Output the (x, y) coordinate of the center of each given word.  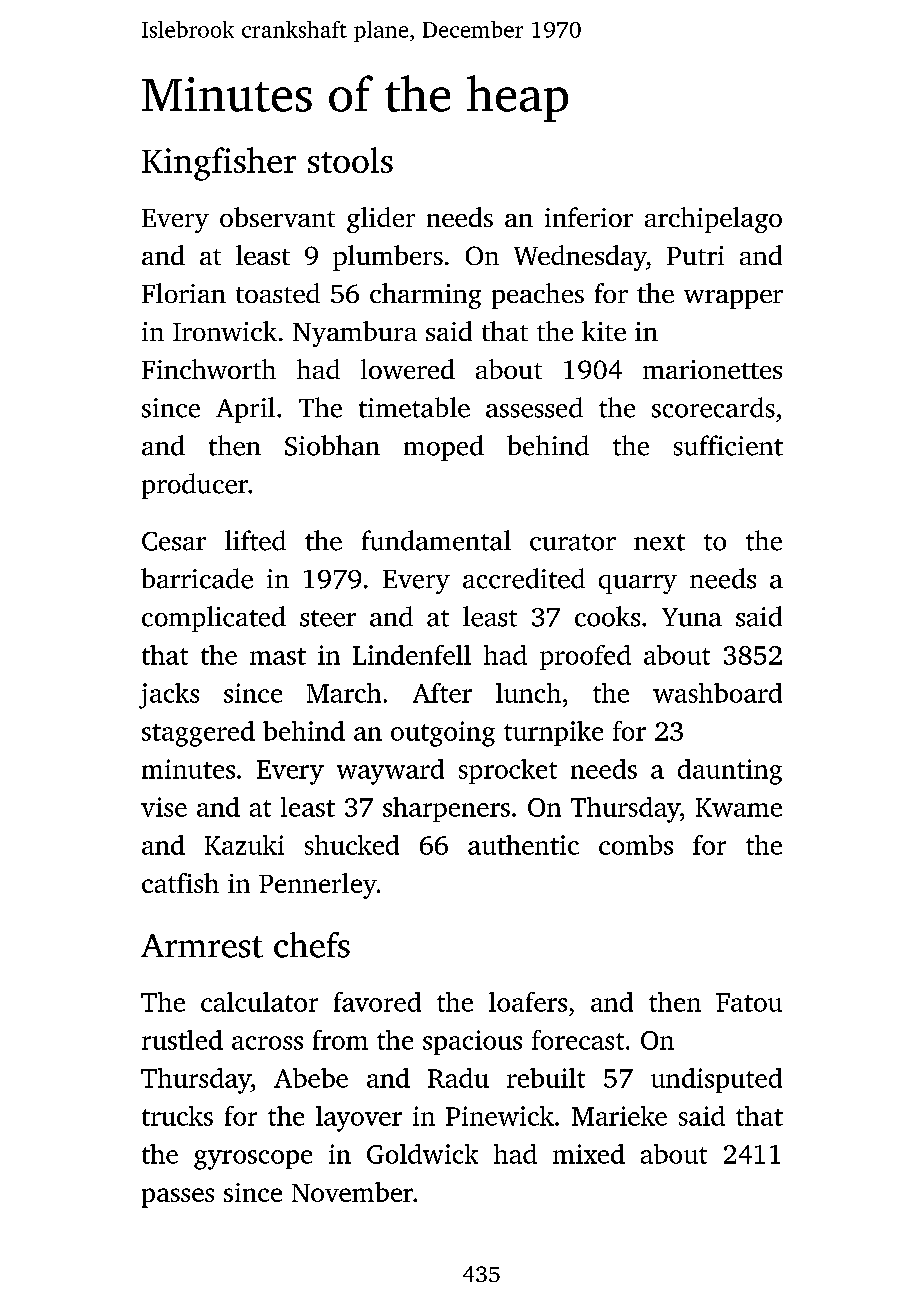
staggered (198, 734)
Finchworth (209, 369)
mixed (589, 1154)
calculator (259, 1002)
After (442, 693)
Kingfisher (219, 164)
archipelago (713, 220)
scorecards (713, 407)
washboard (717, 693)
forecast (578, 1040)
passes (178, 1198)
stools (350, 160)
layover (359, 1119)
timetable (414, 407)
